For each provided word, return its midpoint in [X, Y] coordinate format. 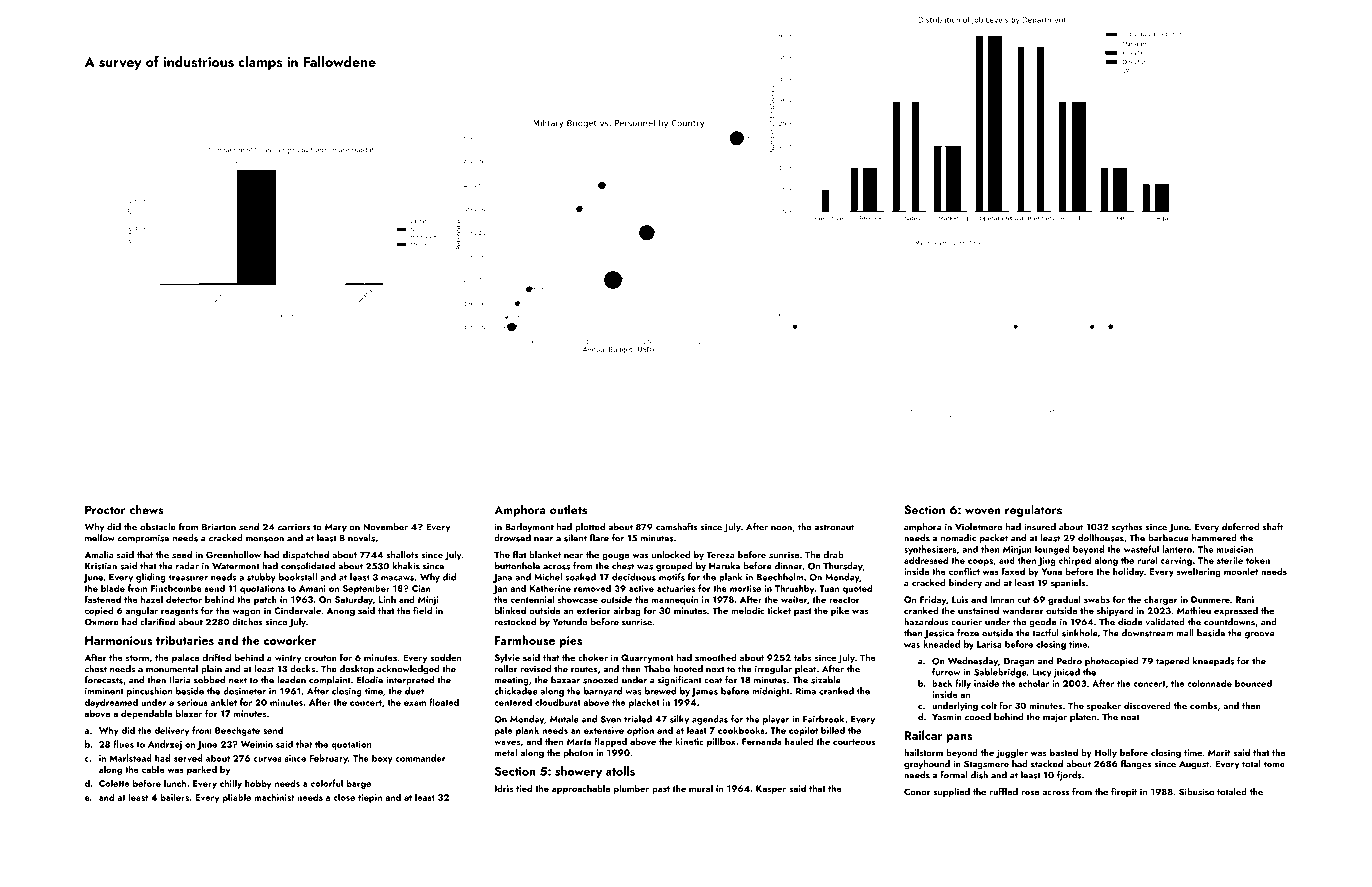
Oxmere [102, 622]
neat [1130, 717]
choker [593, 657]
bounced [1253, 683]
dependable [146, 714]
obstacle [158, 527]
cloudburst [558, 702]
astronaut [834, 527]
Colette [114, 783]
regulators [1033, 510]
